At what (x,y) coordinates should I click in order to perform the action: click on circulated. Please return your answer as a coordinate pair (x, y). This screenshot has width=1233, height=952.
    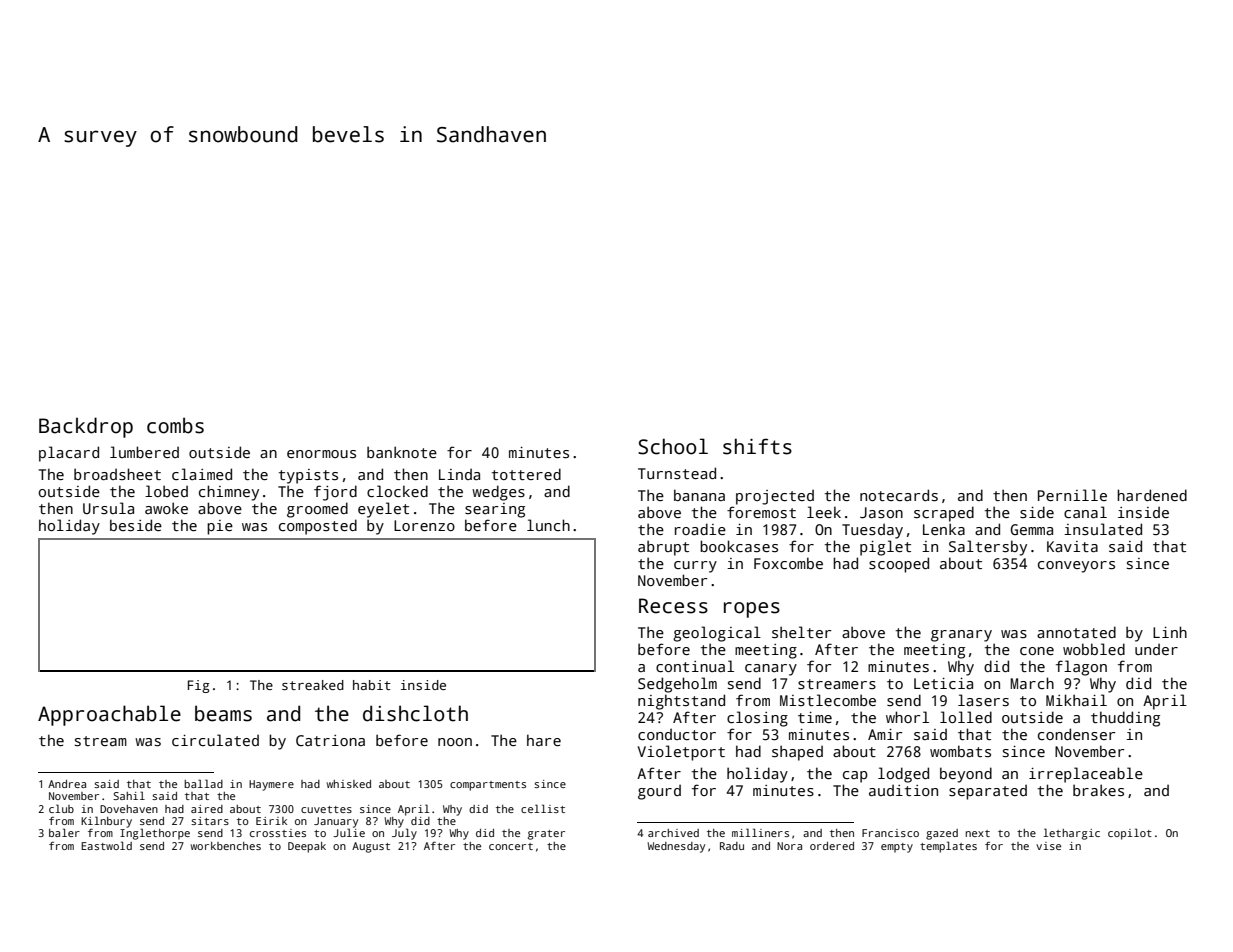
    Looking at the image, I should click on (215, 740).
